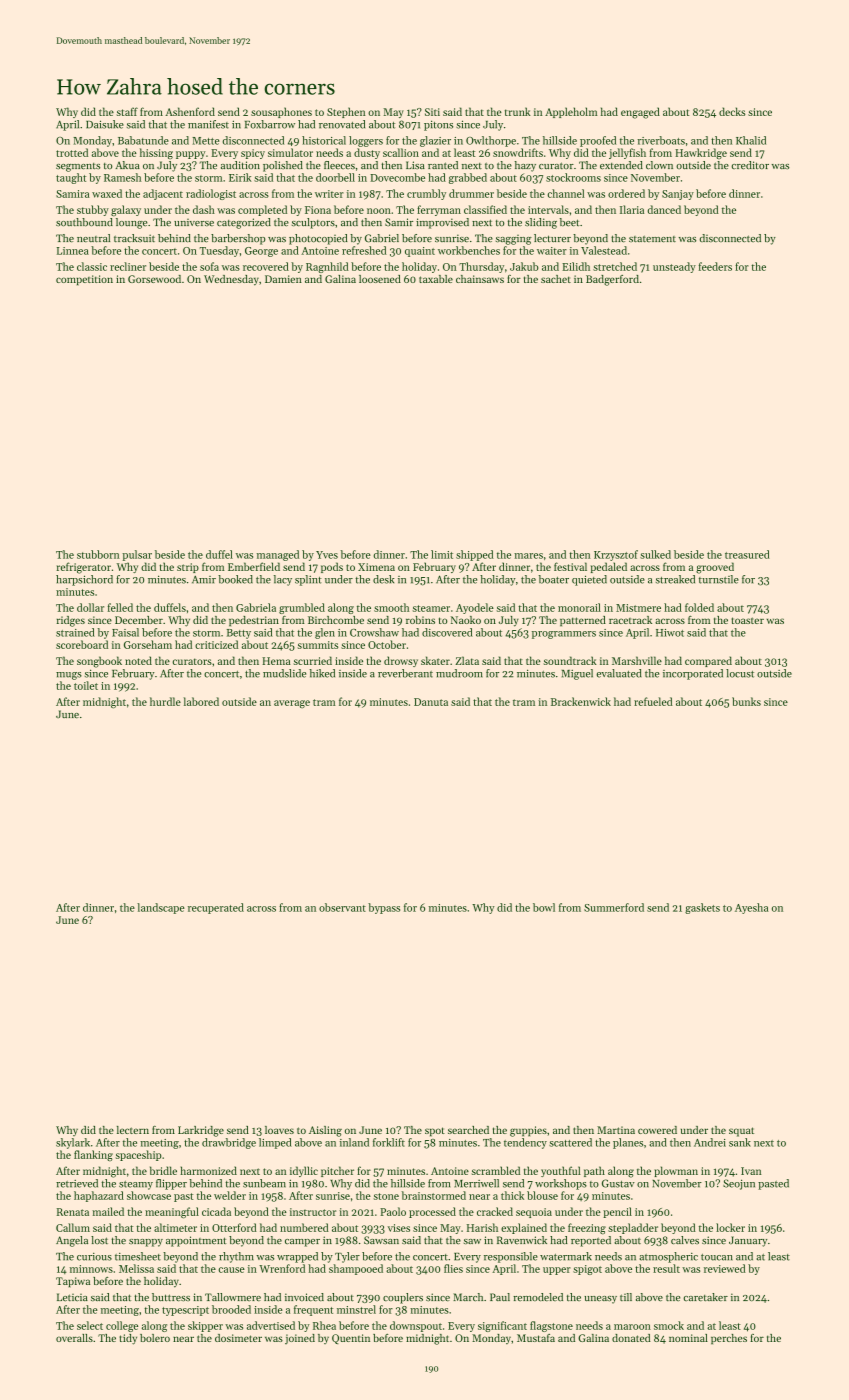 The width and height of the page is (849, 1400). I want to click on cicada, so click(216, 1211).
